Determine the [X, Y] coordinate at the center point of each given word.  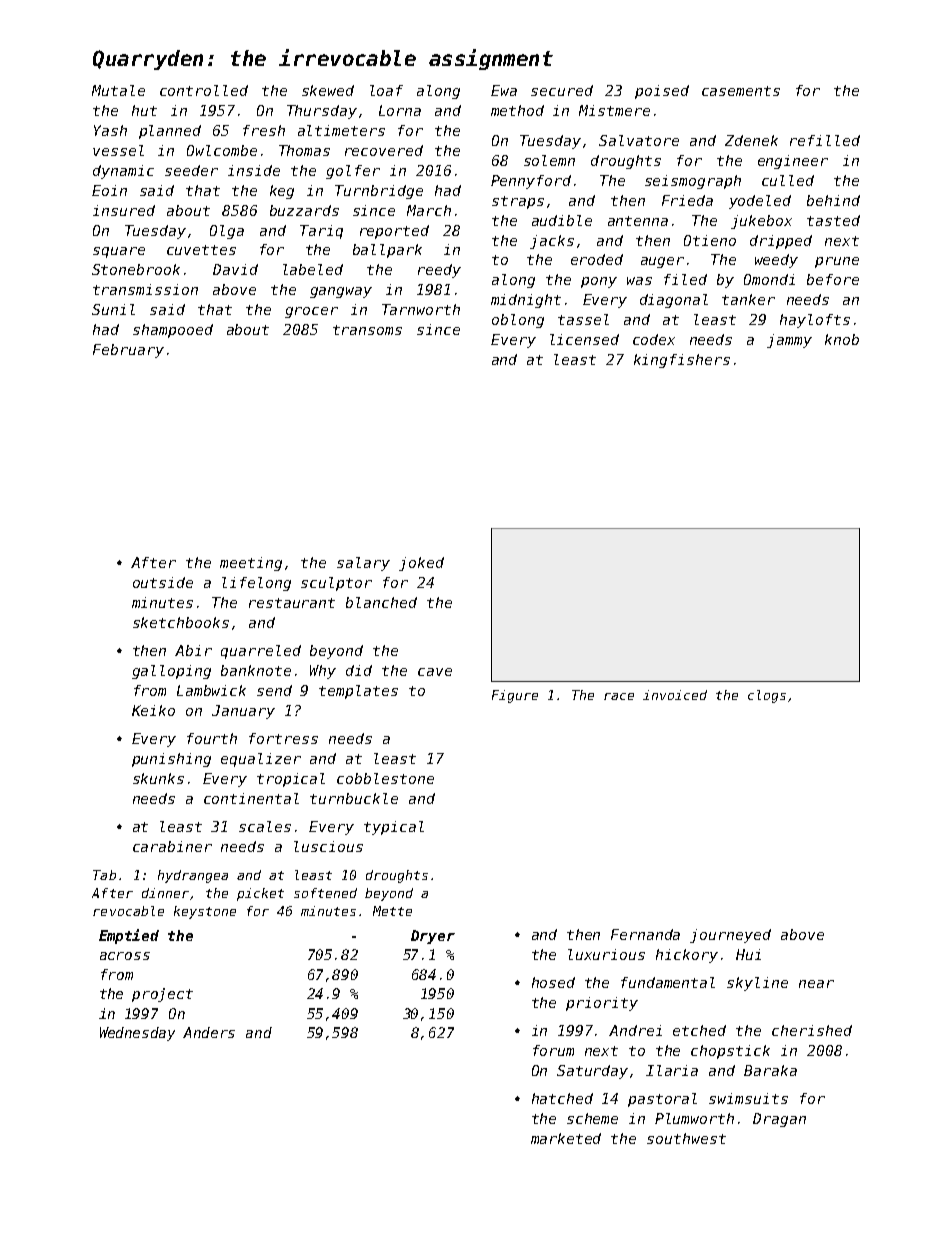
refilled [825, 140]
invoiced [675, 695]
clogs [767, 696]
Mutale [118, 90]
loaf [386, 90]
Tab [104, 875]
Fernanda [645, 934]
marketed [566, 1138]
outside [163, 582]
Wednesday [137, 1034]
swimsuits [748, 1098]
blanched [381, 602]
